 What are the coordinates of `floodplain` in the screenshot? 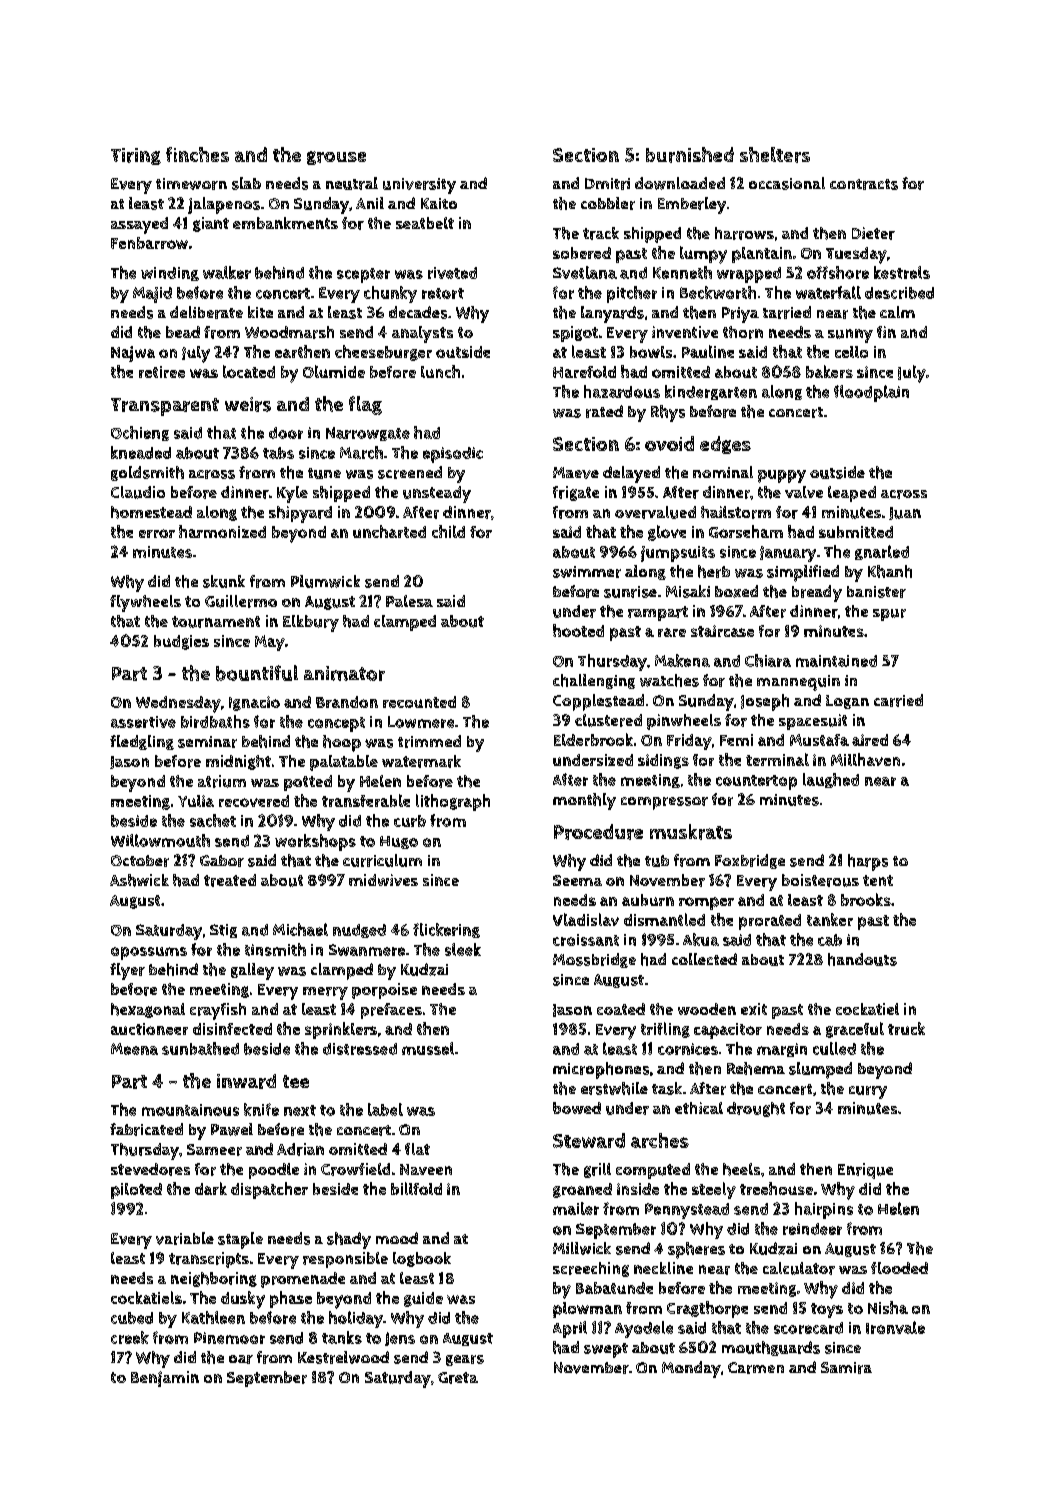 It's located at (871, 393).
